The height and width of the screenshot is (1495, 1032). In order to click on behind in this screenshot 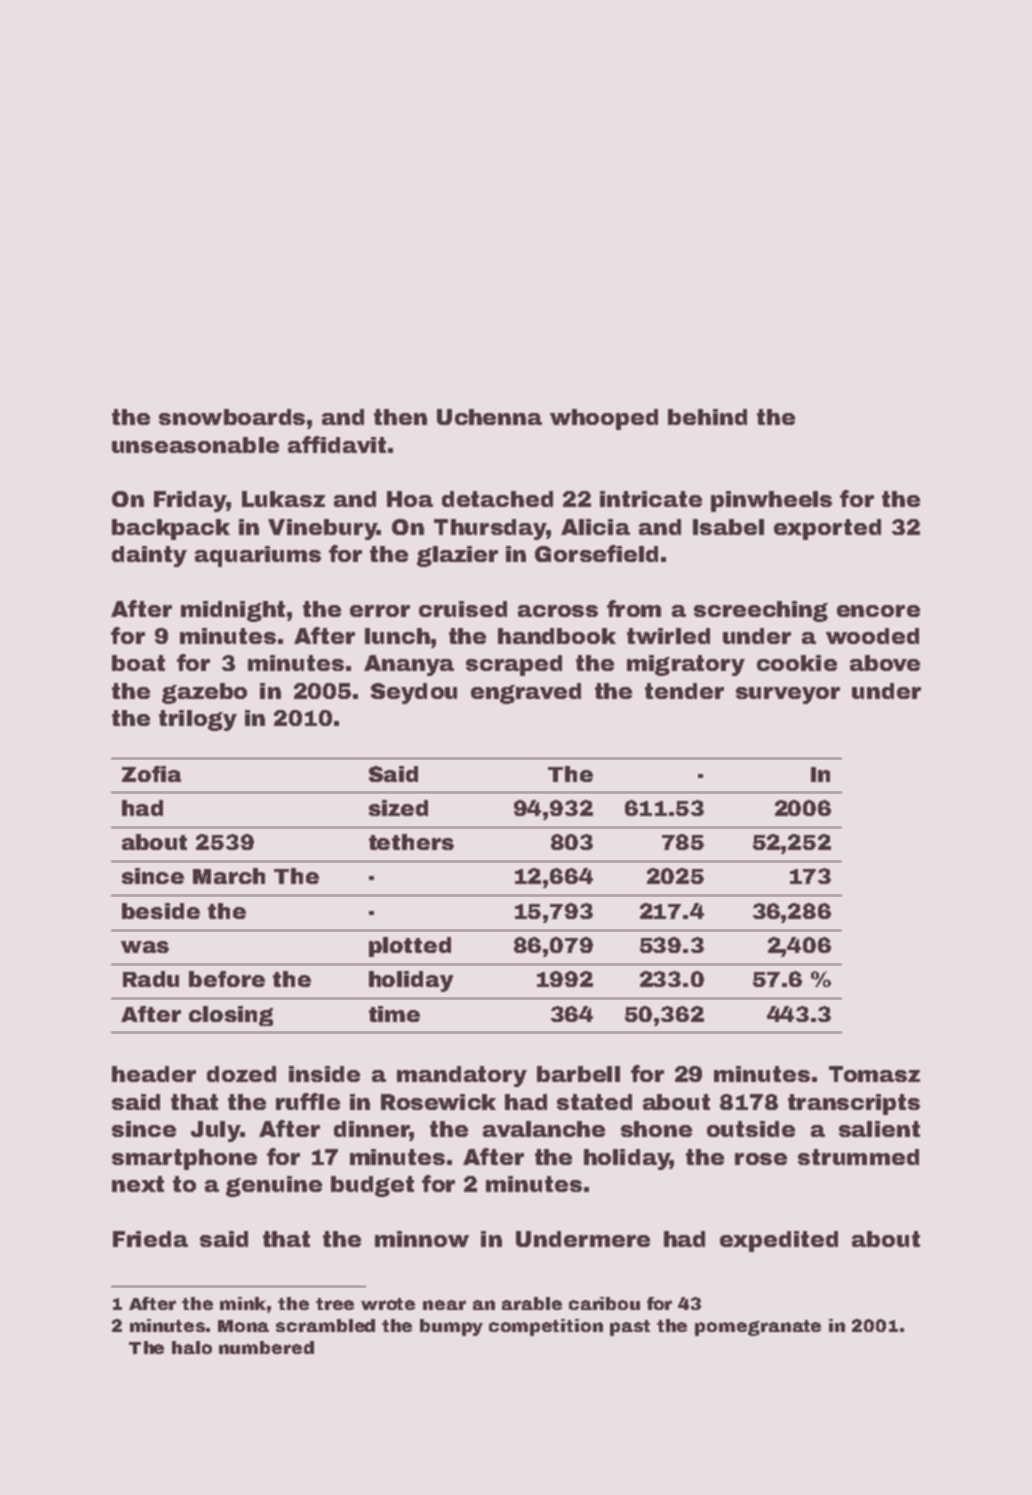, I will do `click(707, 417)`.
